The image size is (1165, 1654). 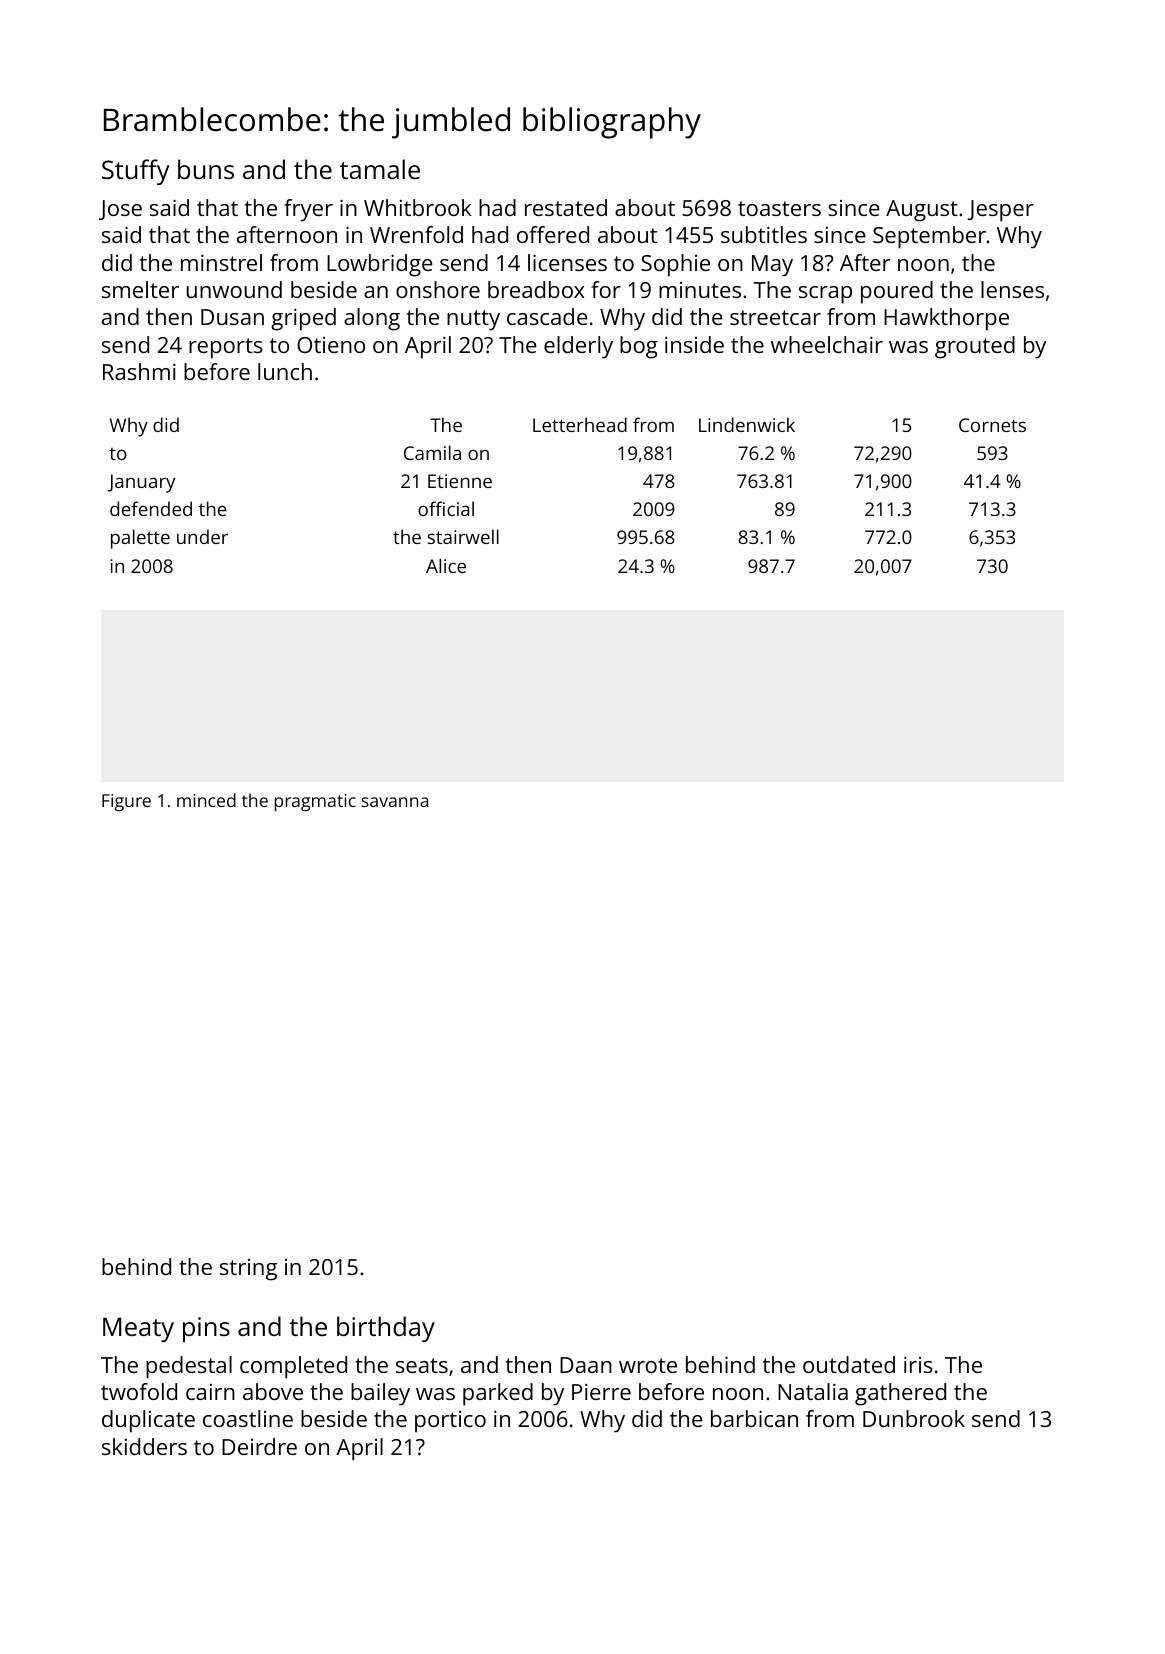 I want to click on savanna, so click(x=394, y=802).
